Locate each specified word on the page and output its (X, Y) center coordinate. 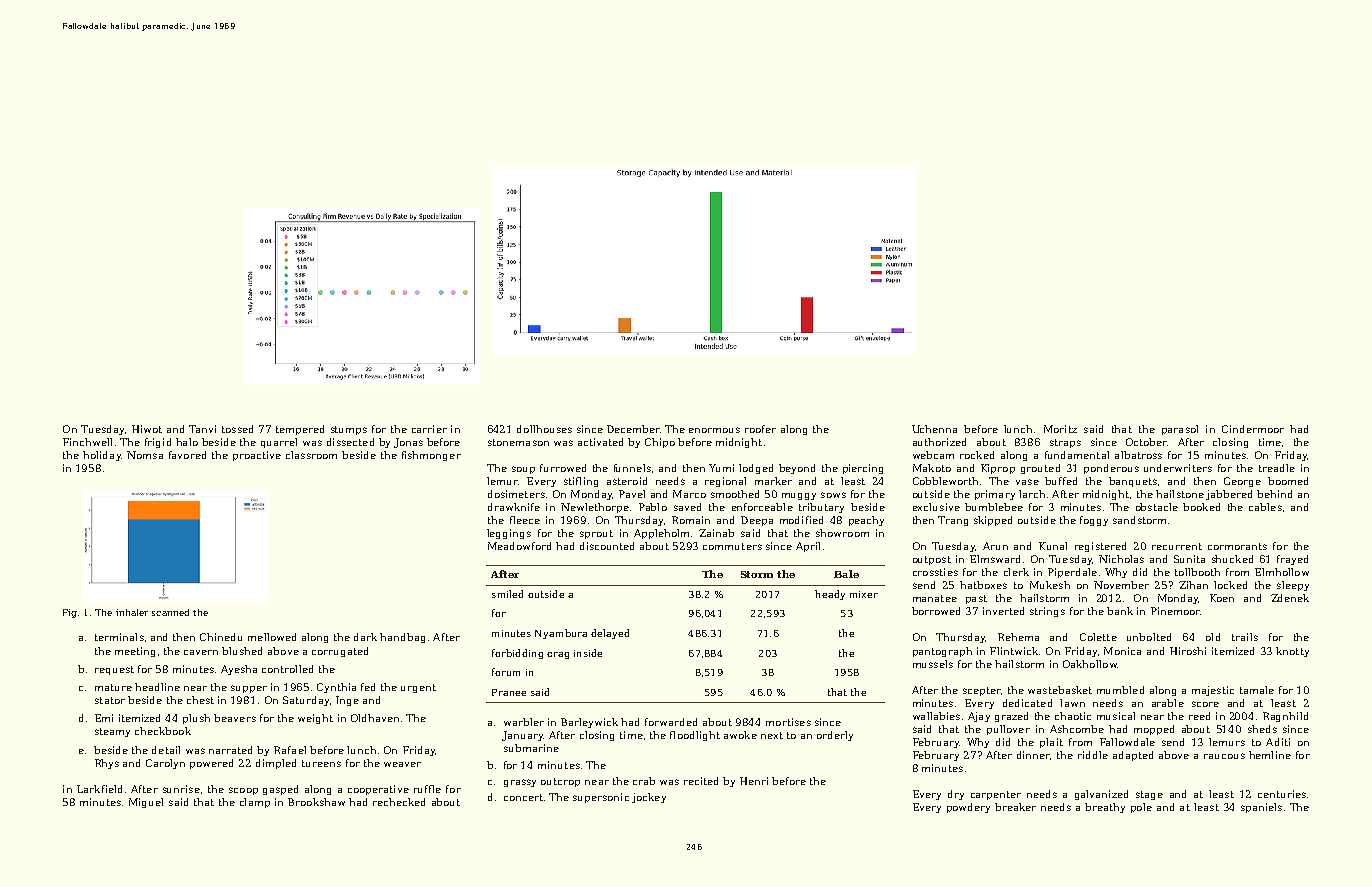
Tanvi (202, 429)
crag (558, 655)
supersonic (601, 798)
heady (830, 595)
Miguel (146, 803)
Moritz (1060, 429)
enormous (714, 430)
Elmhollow (1282, 572)
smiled (507, 594)
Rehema (1018, 637)
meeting (135, 652)
